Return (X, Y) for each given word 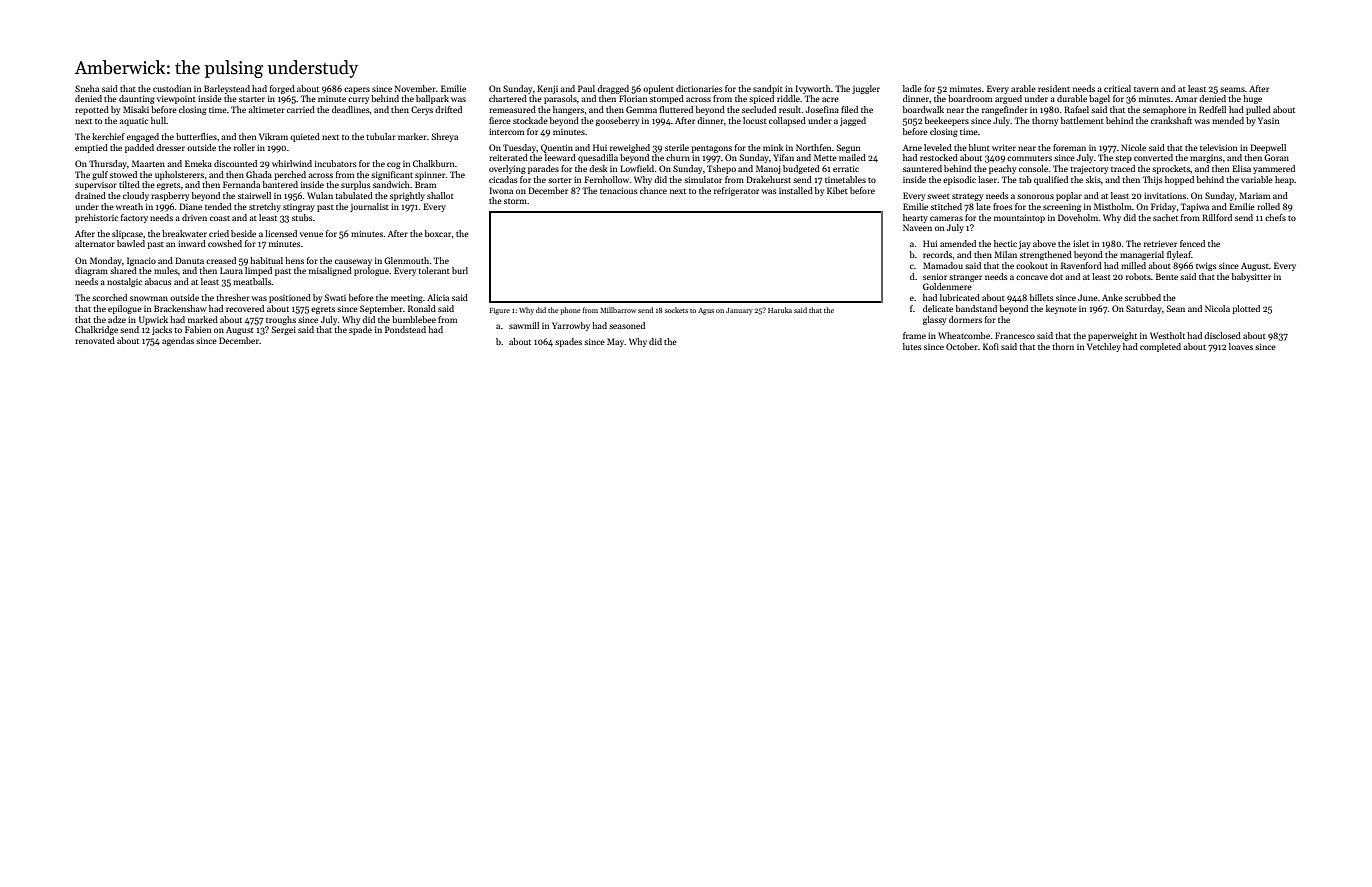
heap (1284, 180)
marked (203, 319)
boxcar (438, 233)
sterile (677, 147)
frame (914, 335)
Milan (1005, 254)
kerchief (108, 136)
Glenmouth (406, 260)
